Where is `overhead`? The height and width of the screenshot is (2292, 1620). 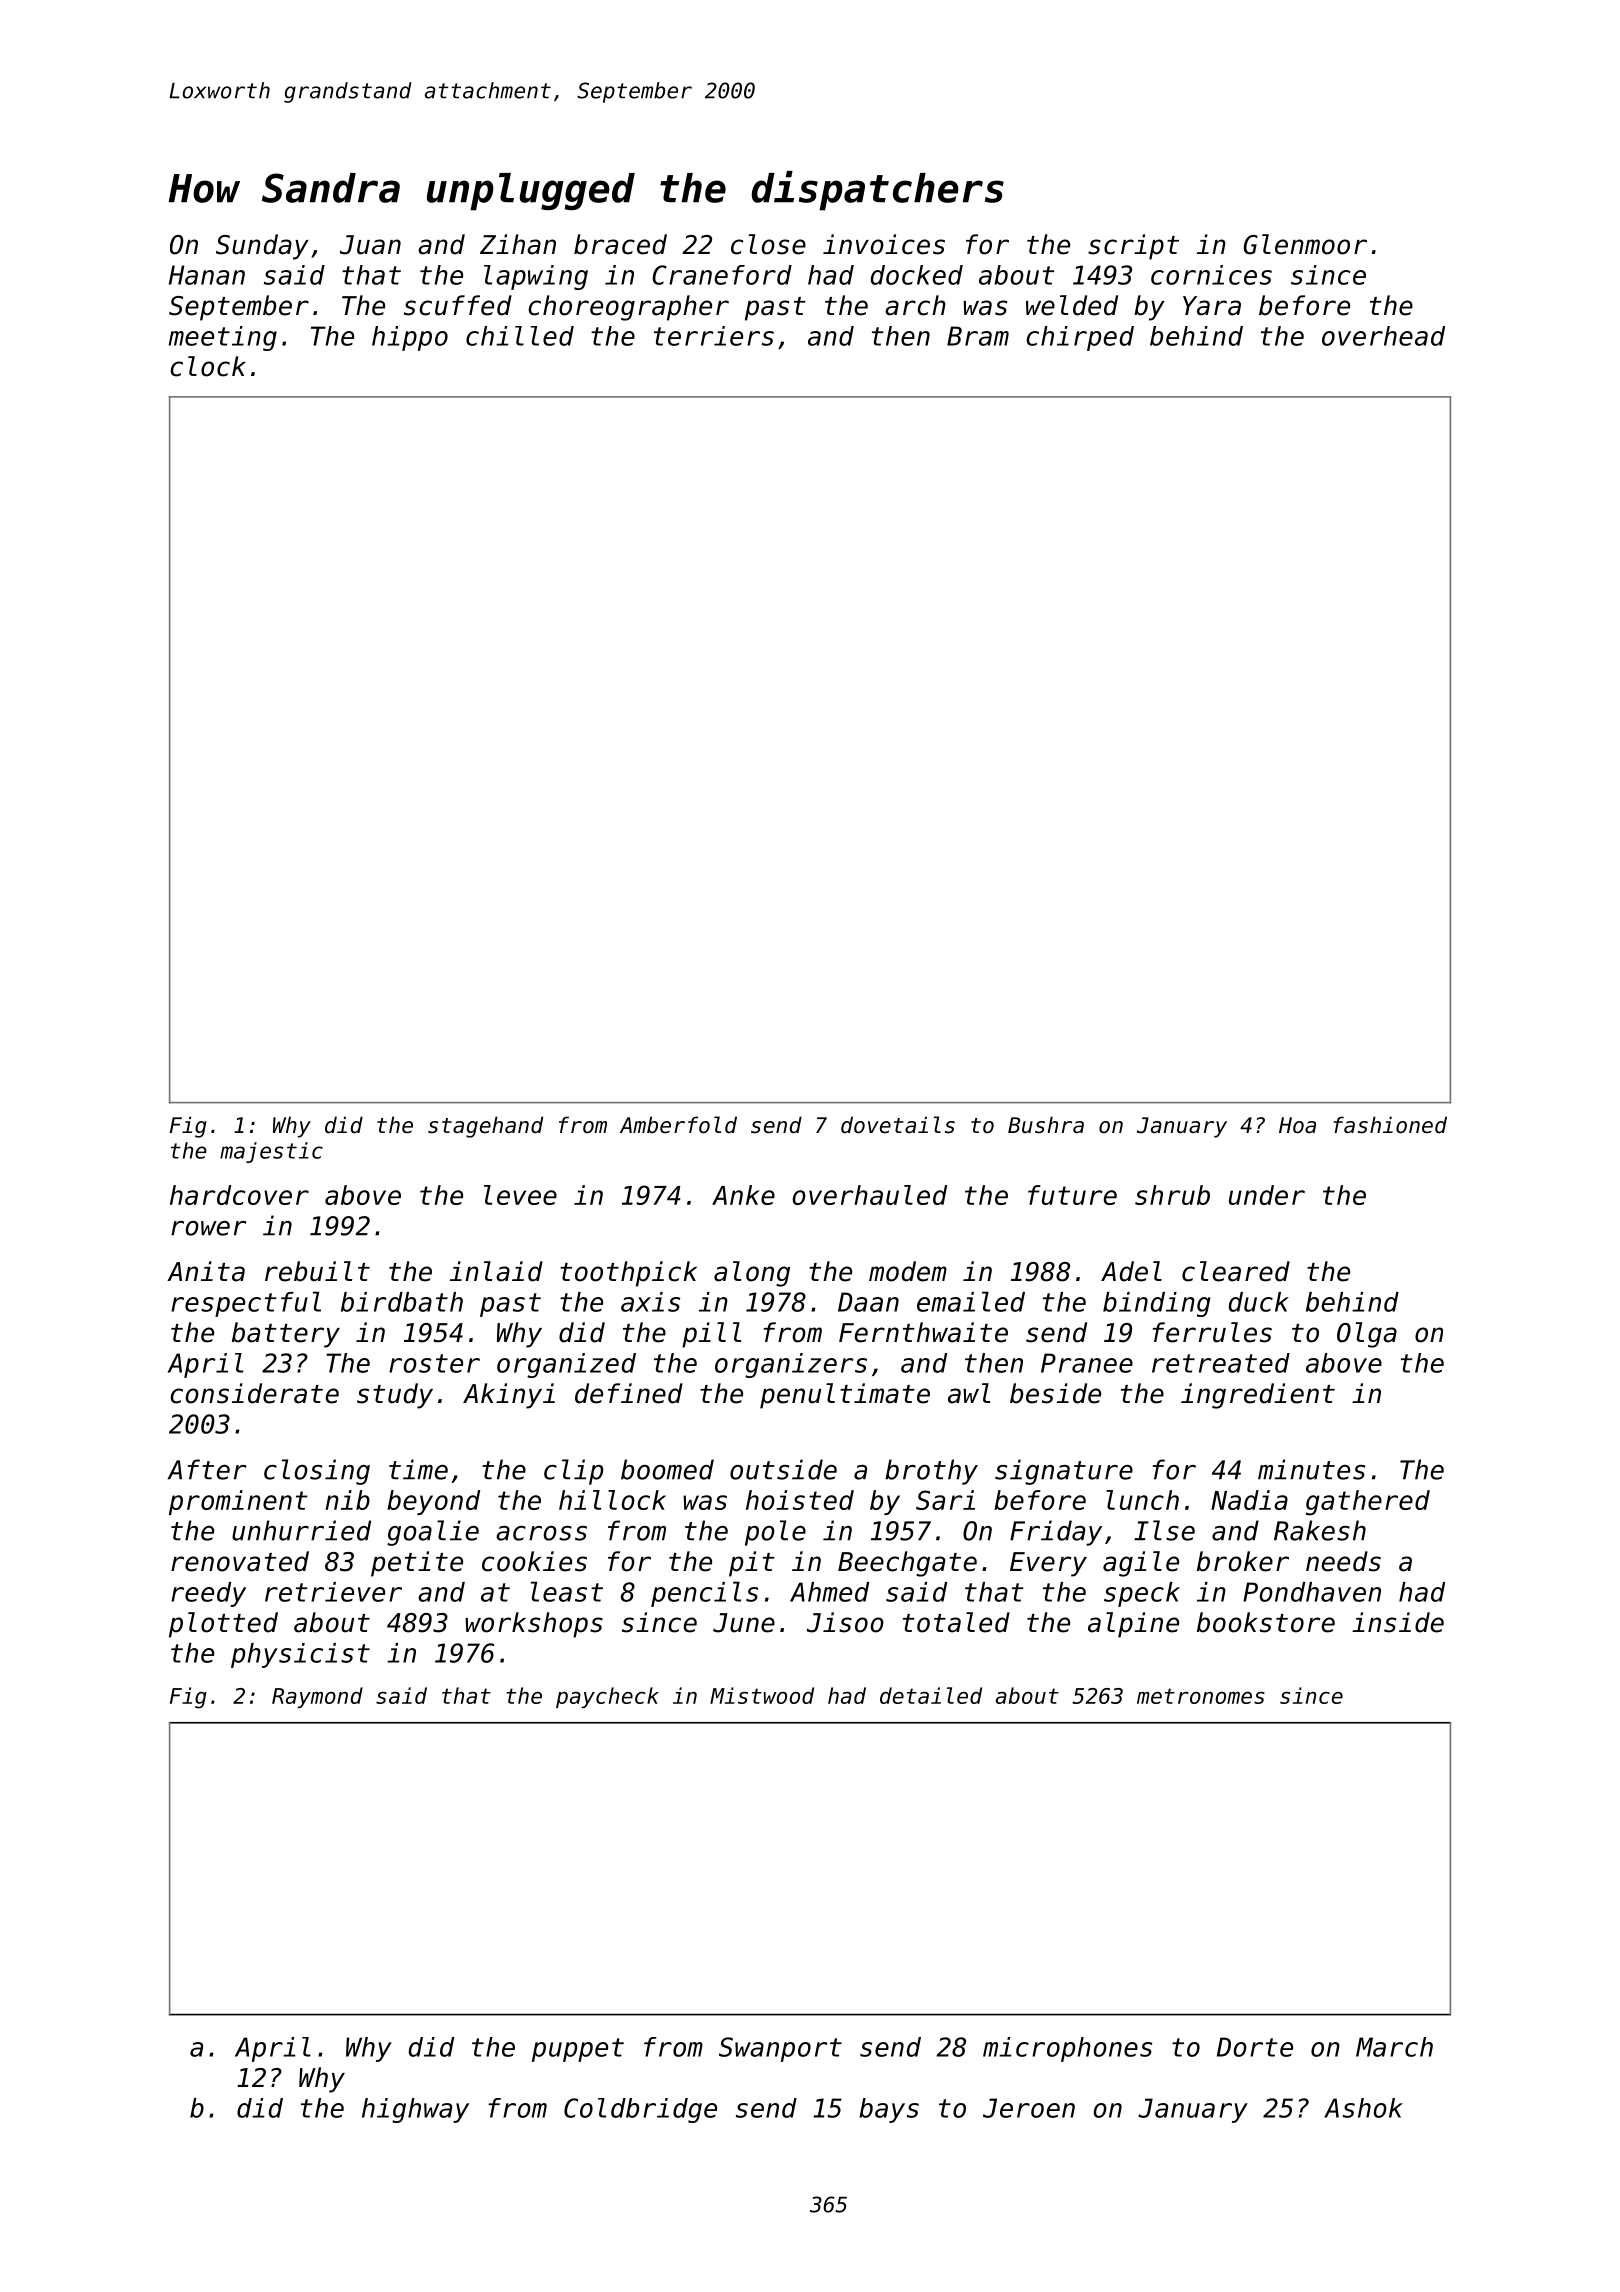 overhead is located at coordinates (1383, 336).
